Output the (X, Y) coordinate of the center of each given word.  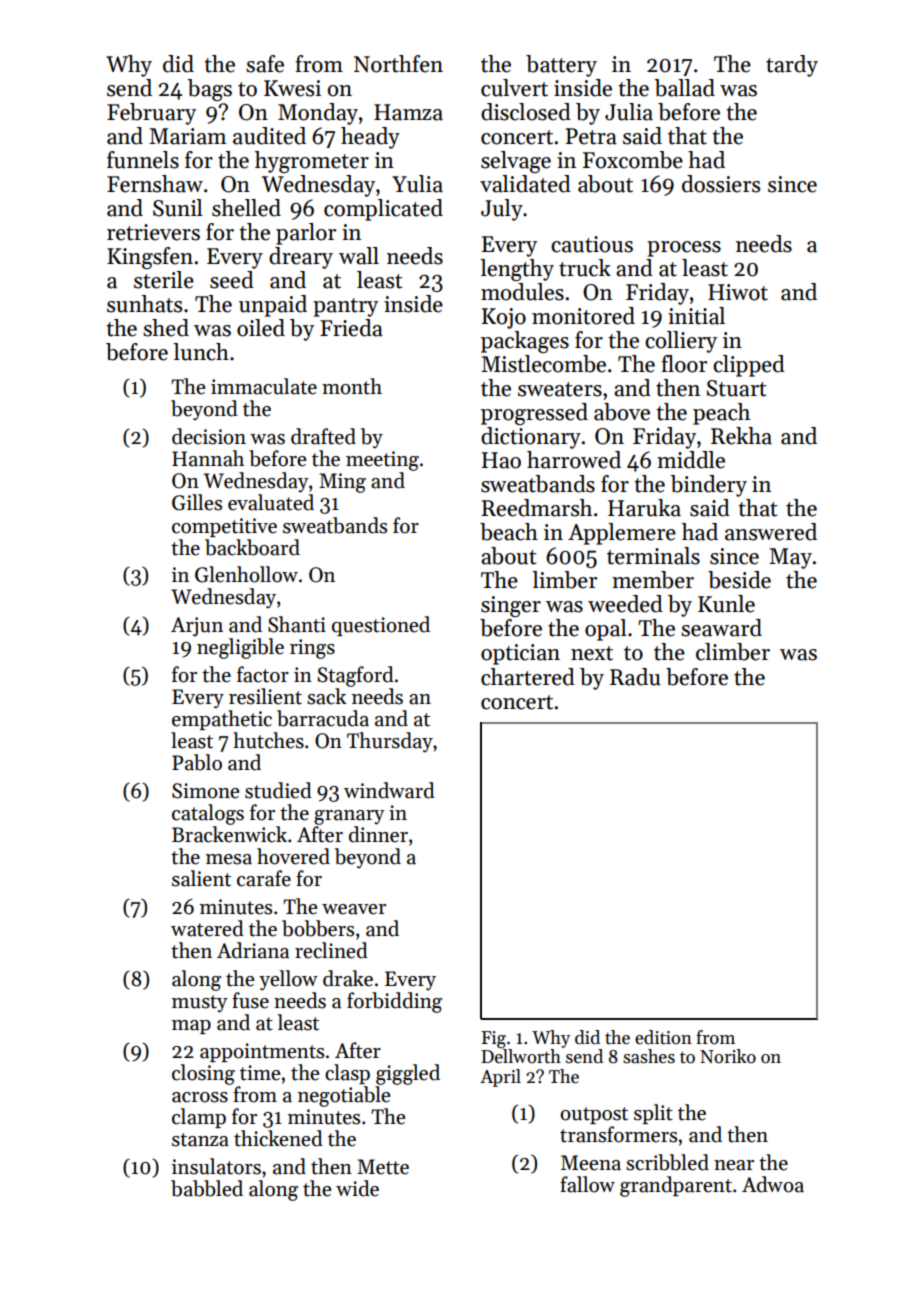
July (502, 210)
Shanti (297, 624)
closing (203, 1074)
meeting (382, 461)
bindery (708, 486)
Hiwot (738, 292)
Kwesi (292, 88)
